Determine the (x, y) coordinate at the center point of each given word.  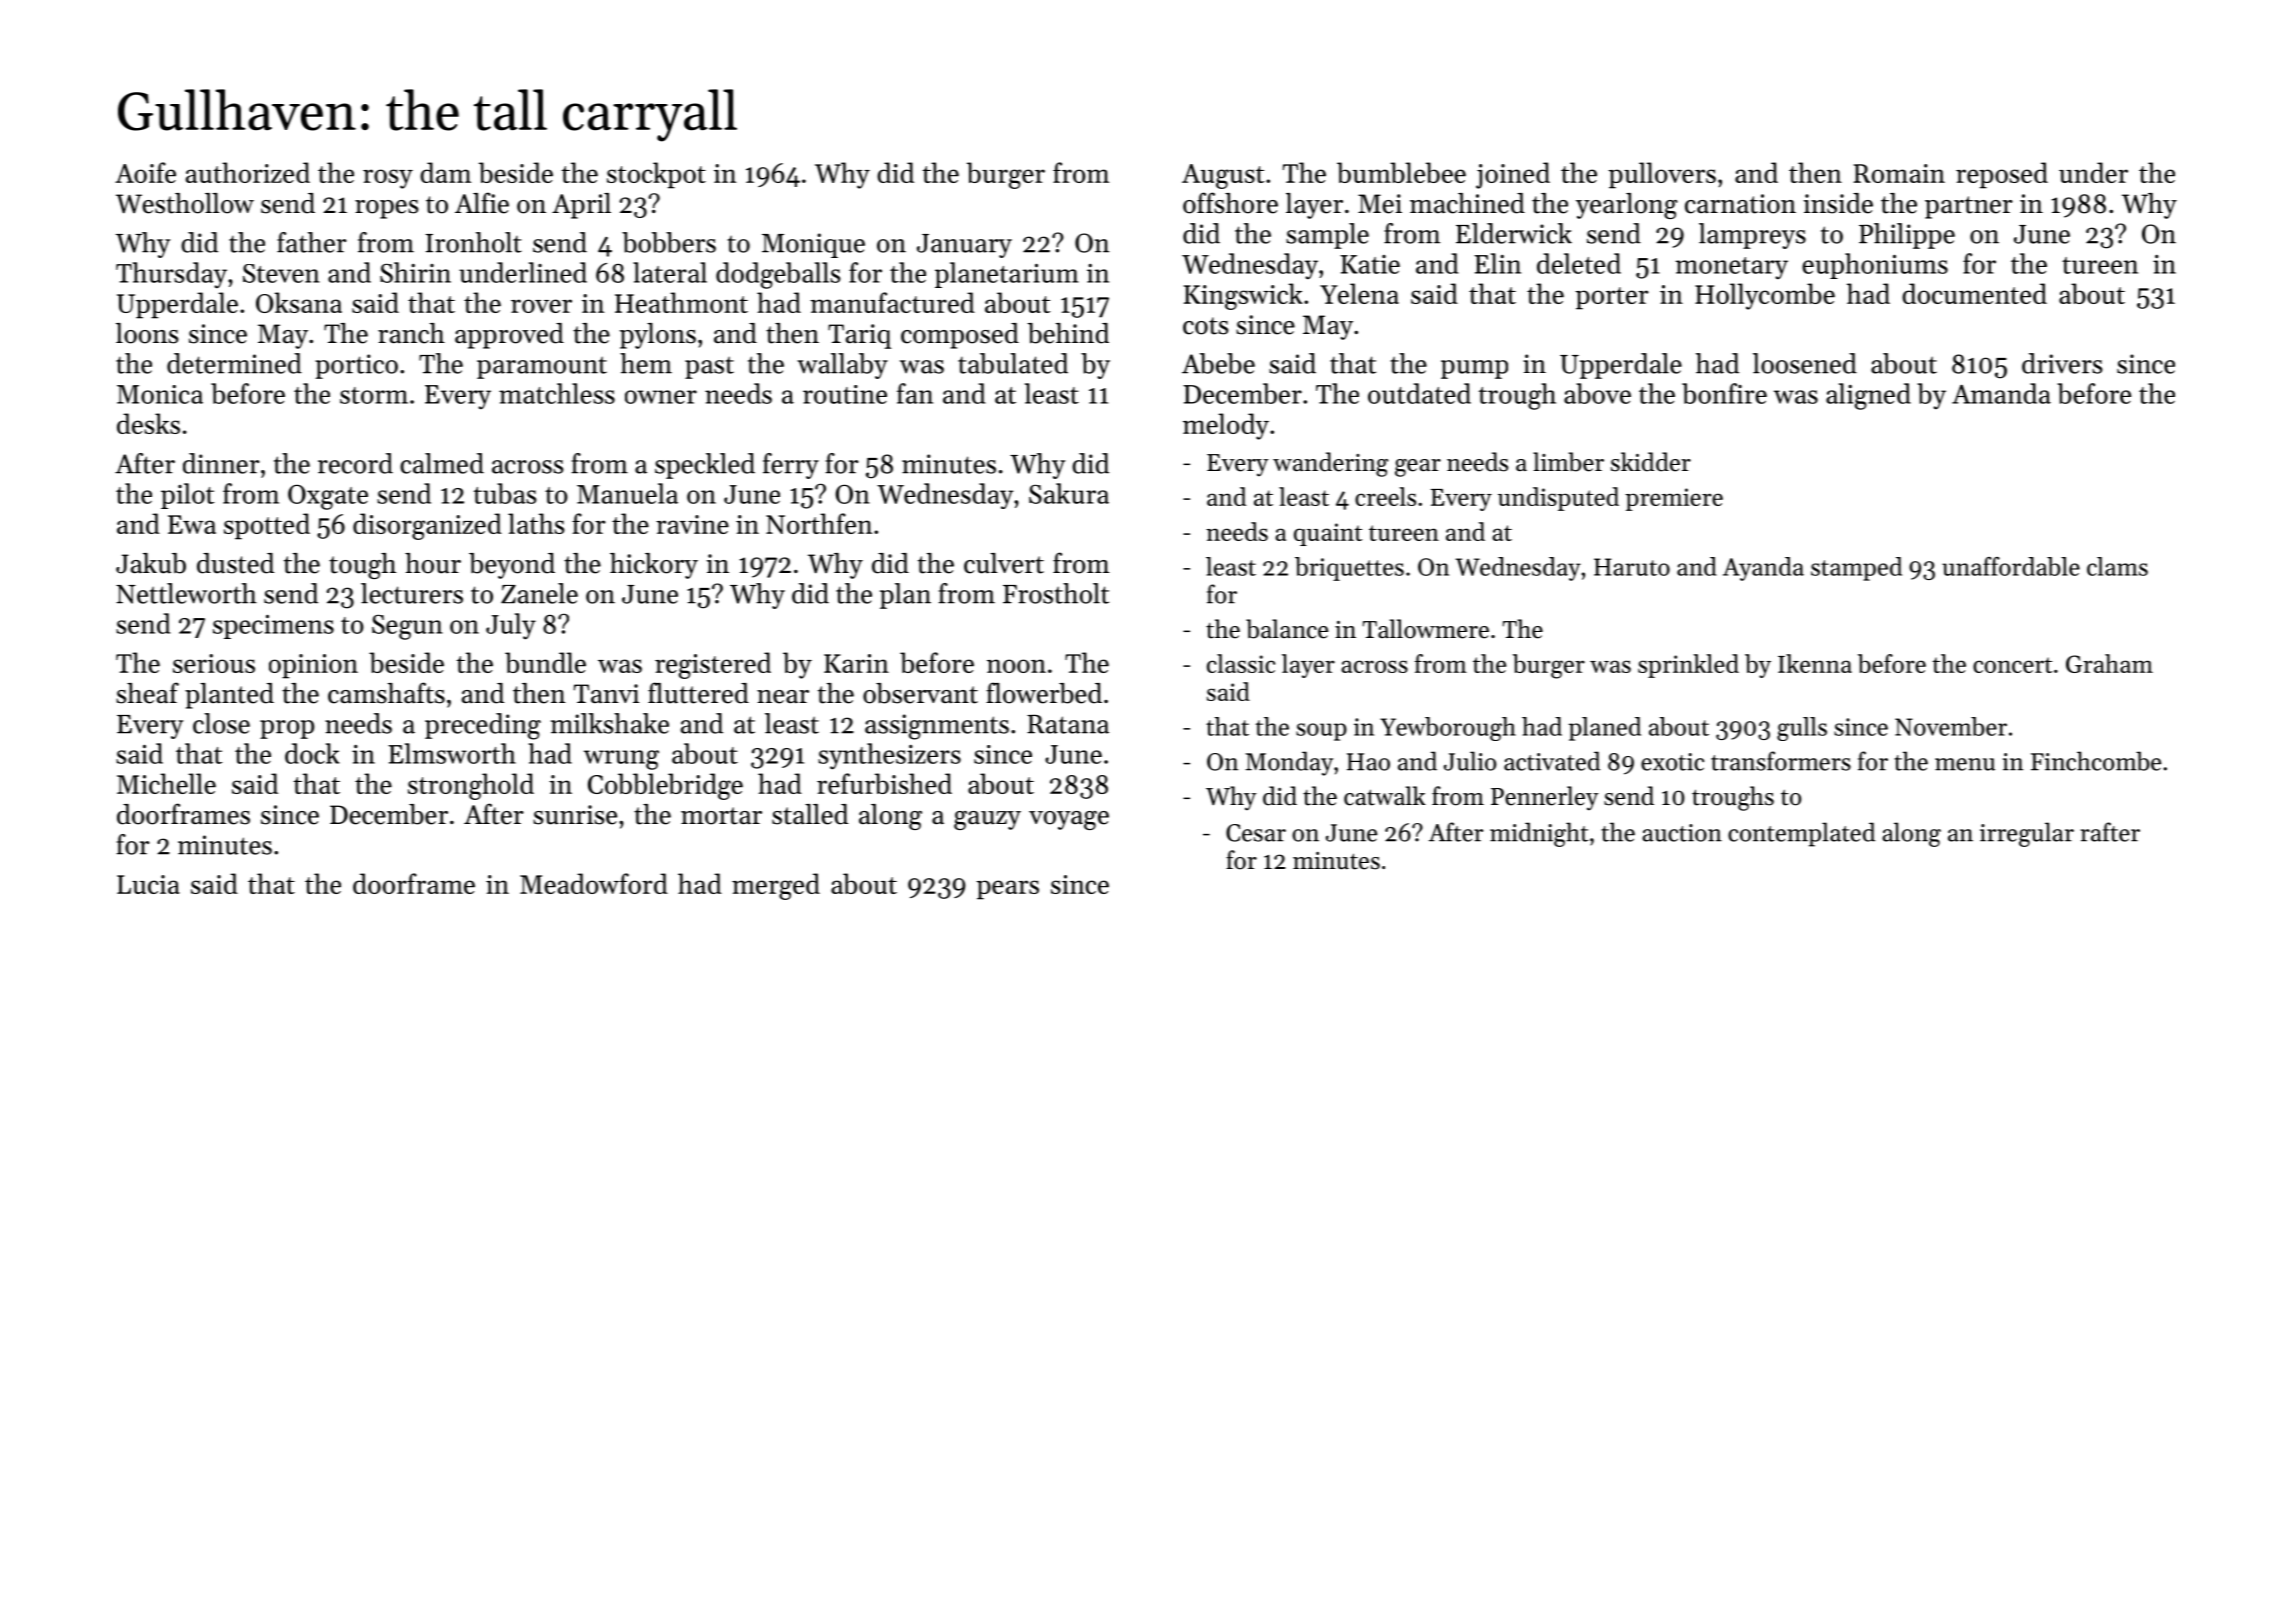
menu (1965, 764)
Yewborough (1448, 729)
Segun (407, 627)
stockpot (656, 175)
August (1223, 176)
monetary (1731, 268)
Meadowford (594, 883)
